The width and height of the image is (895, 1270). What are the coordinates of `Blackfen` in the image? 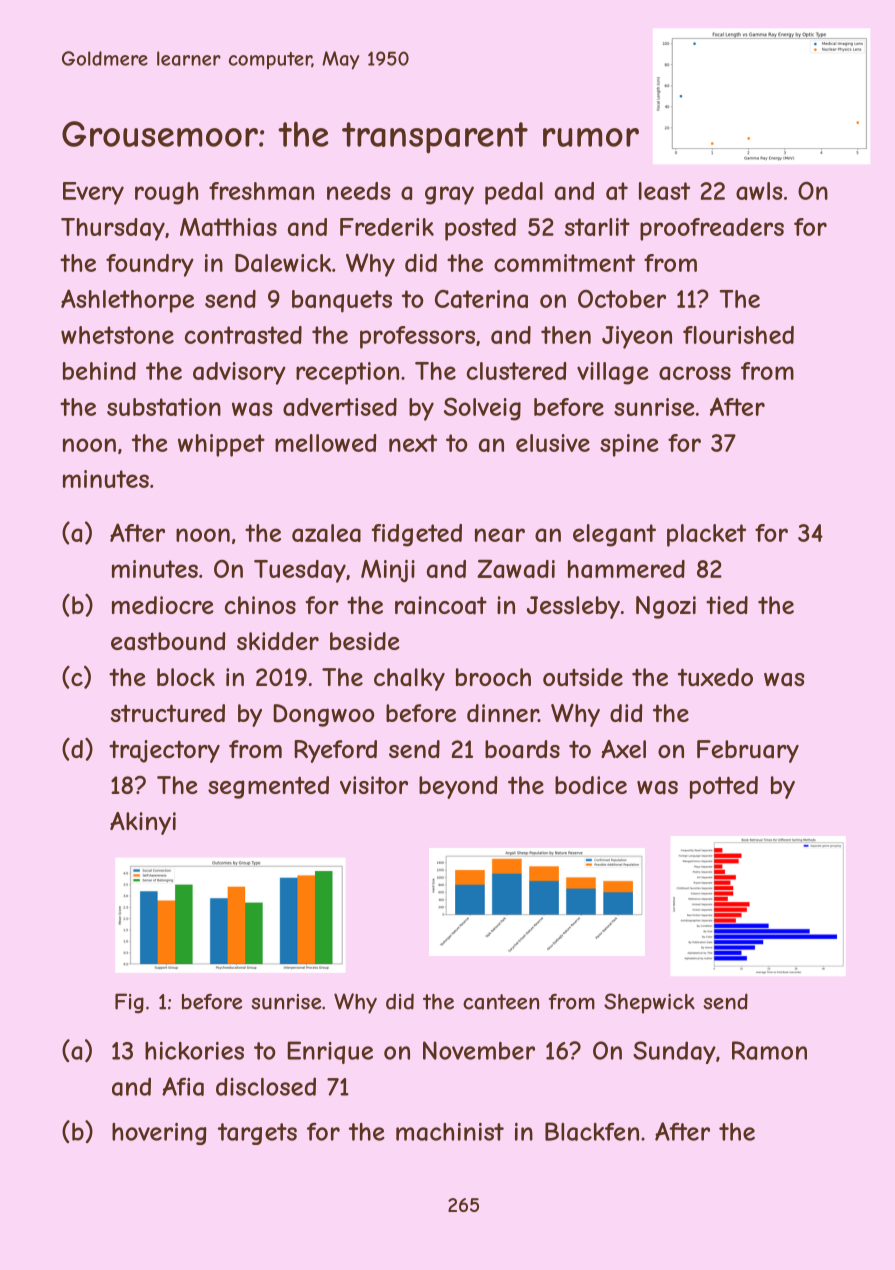 It's located at (592, 1131).
